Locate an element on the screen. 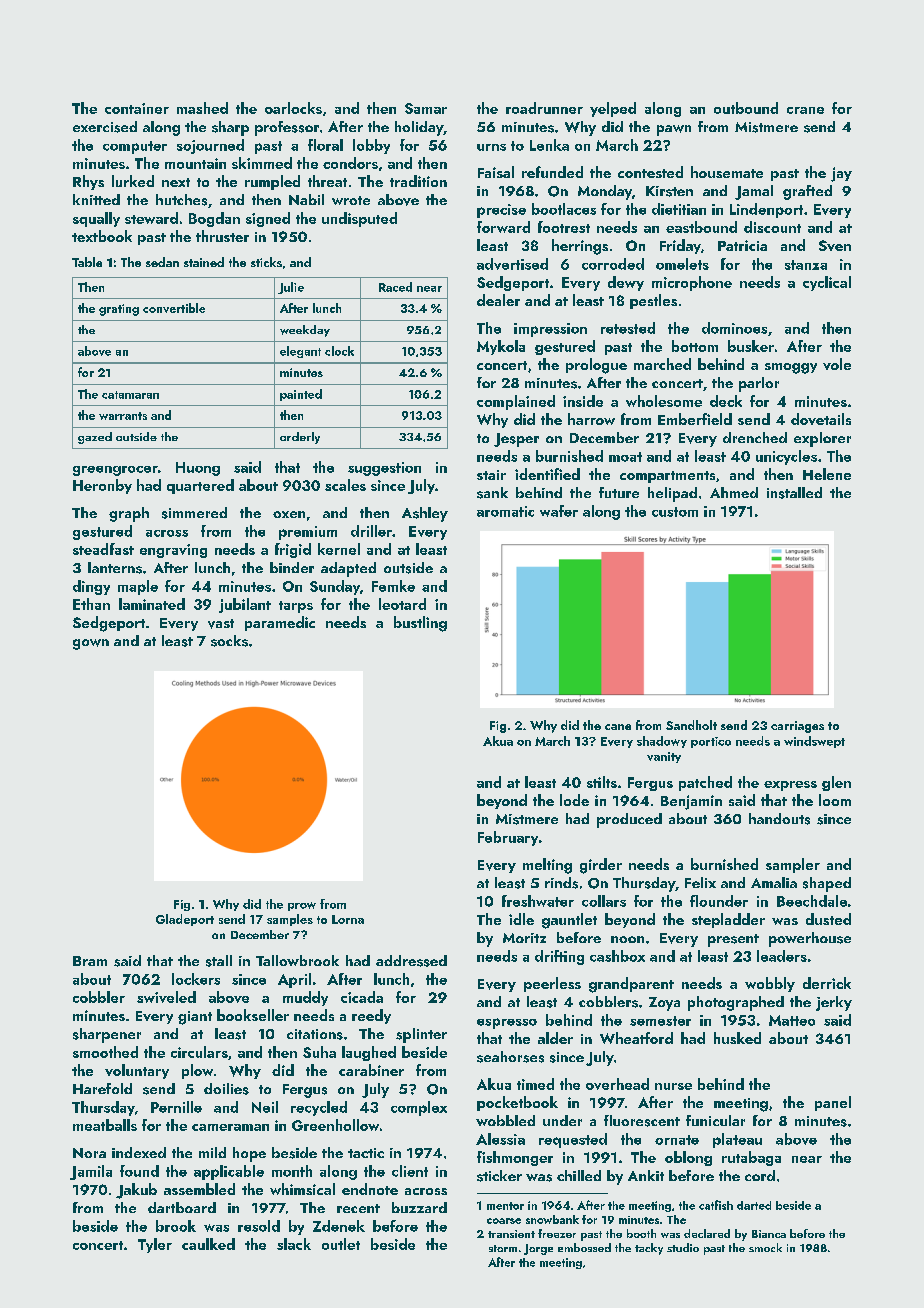 This screenshot has width=924, height=1308. Felix is located at coordinates (700, 882).
